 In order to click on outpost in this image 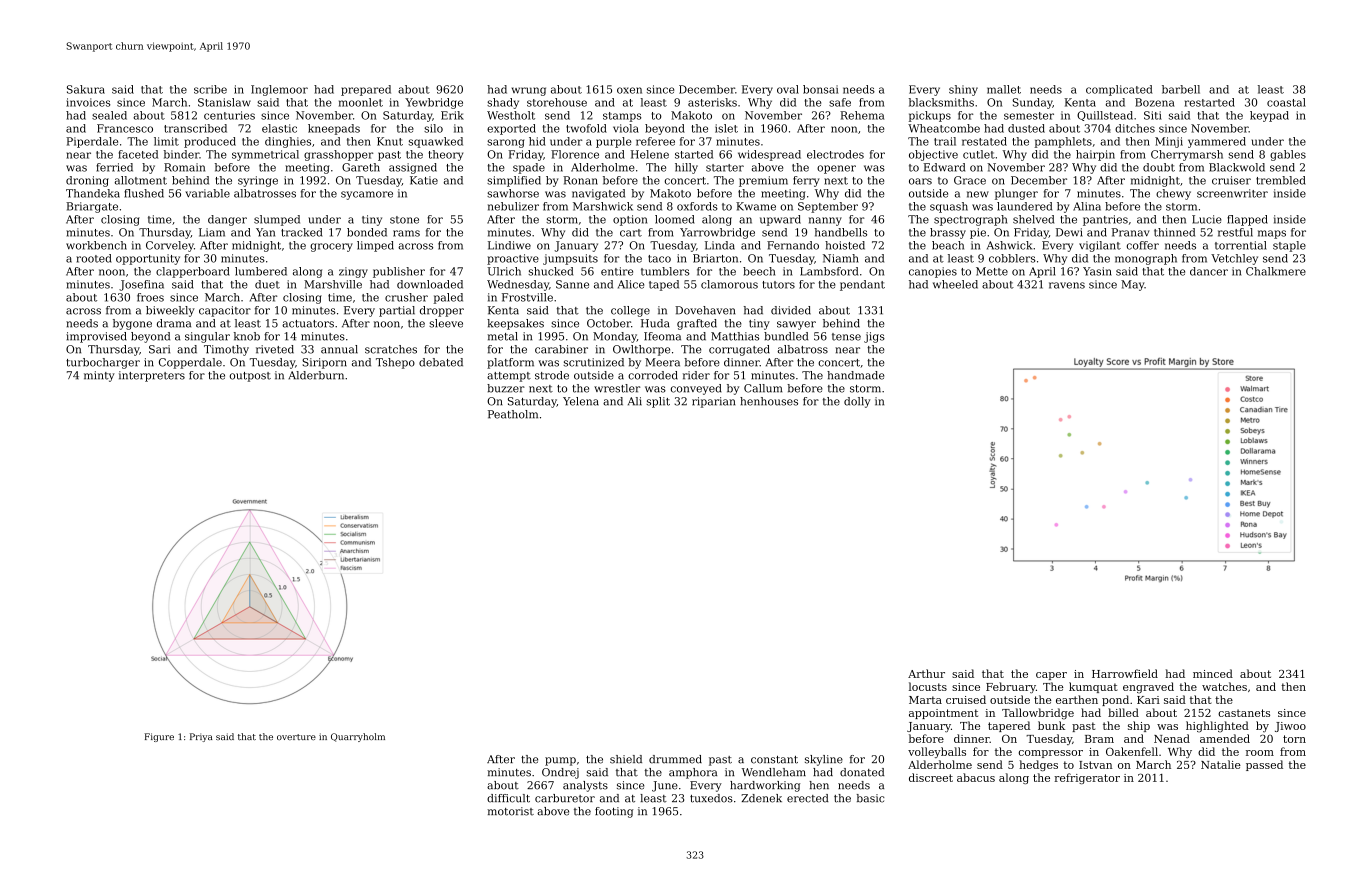, I will do `click(250, 377)`.
